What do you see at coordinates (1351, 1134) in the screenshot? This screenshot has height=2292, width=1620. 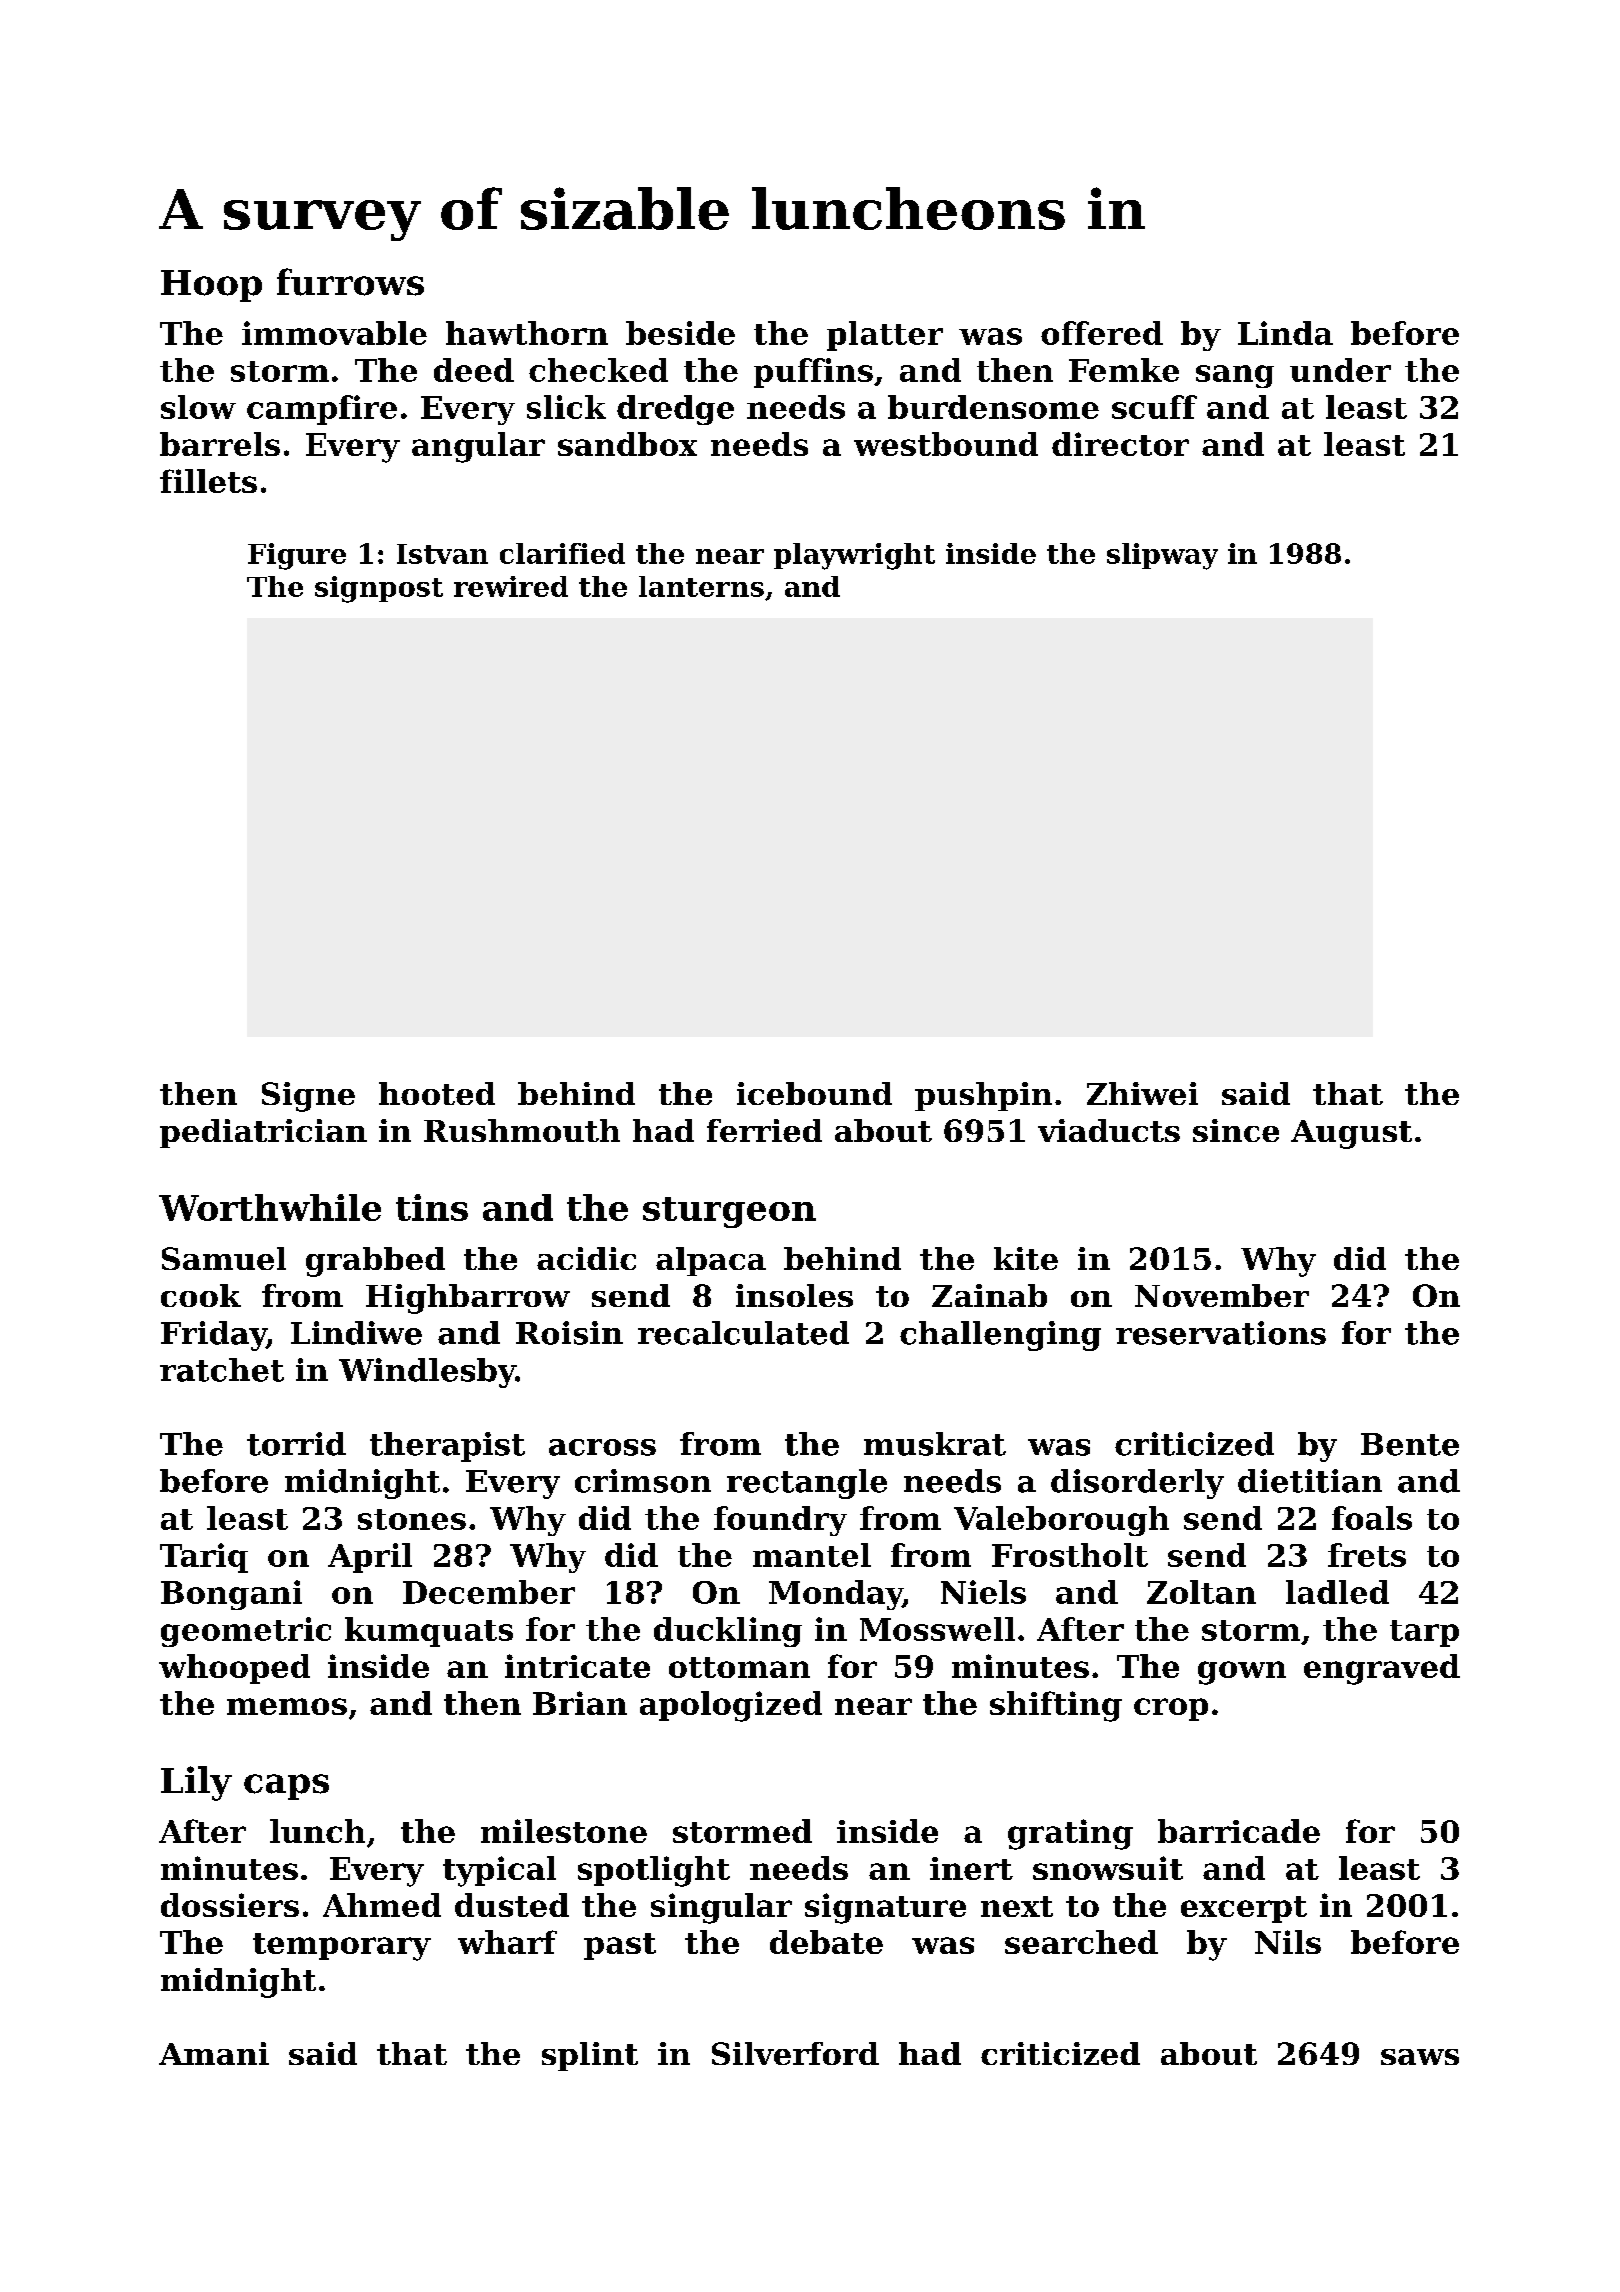 I see `August` at bounding box center [1351, 1134].
